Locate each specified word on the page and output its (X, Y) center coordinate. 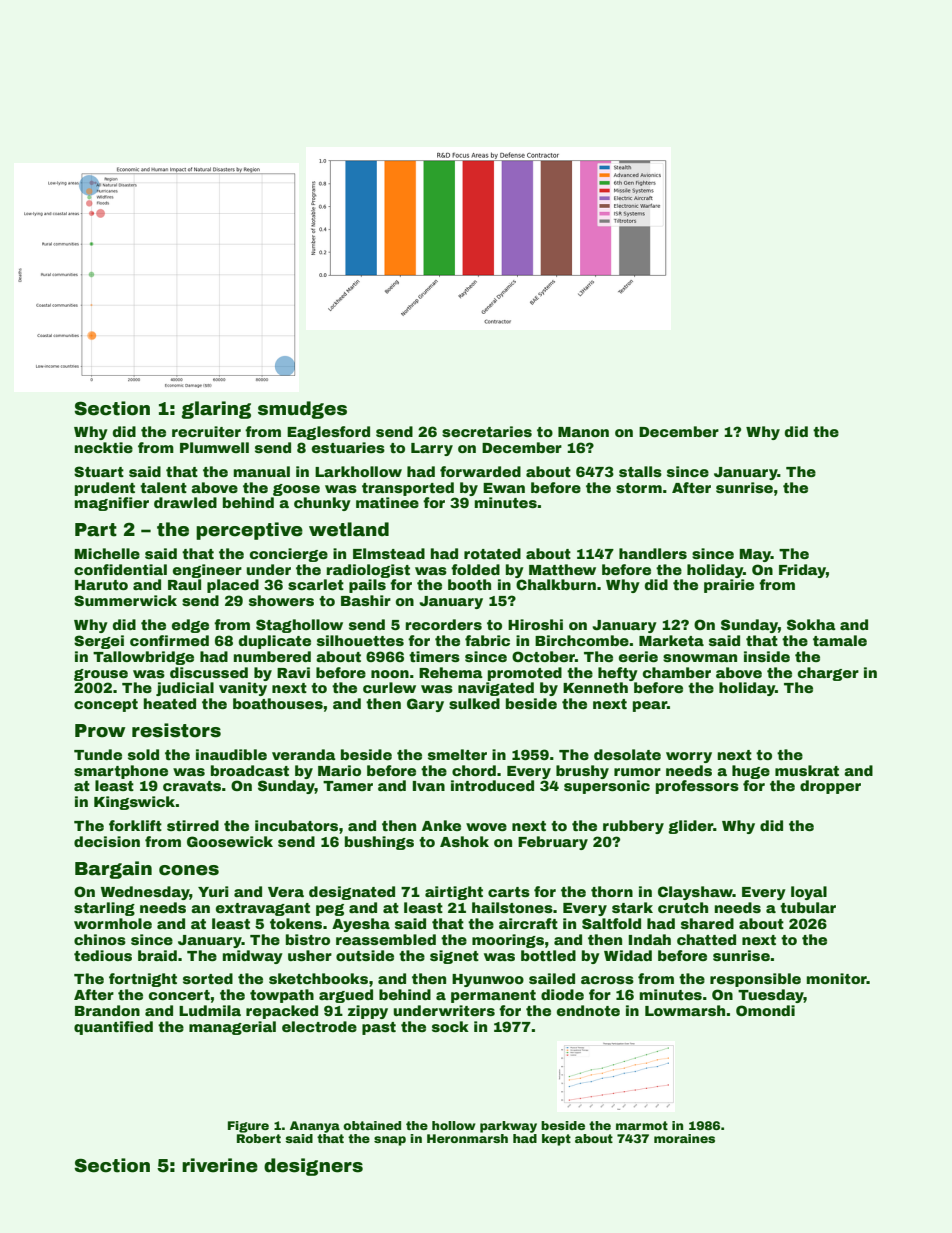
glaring (216, 410)
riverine (220, 1165)
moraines (684, 1138)
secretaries (487, 431)
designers (313, 1167)
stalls (640, 471)
